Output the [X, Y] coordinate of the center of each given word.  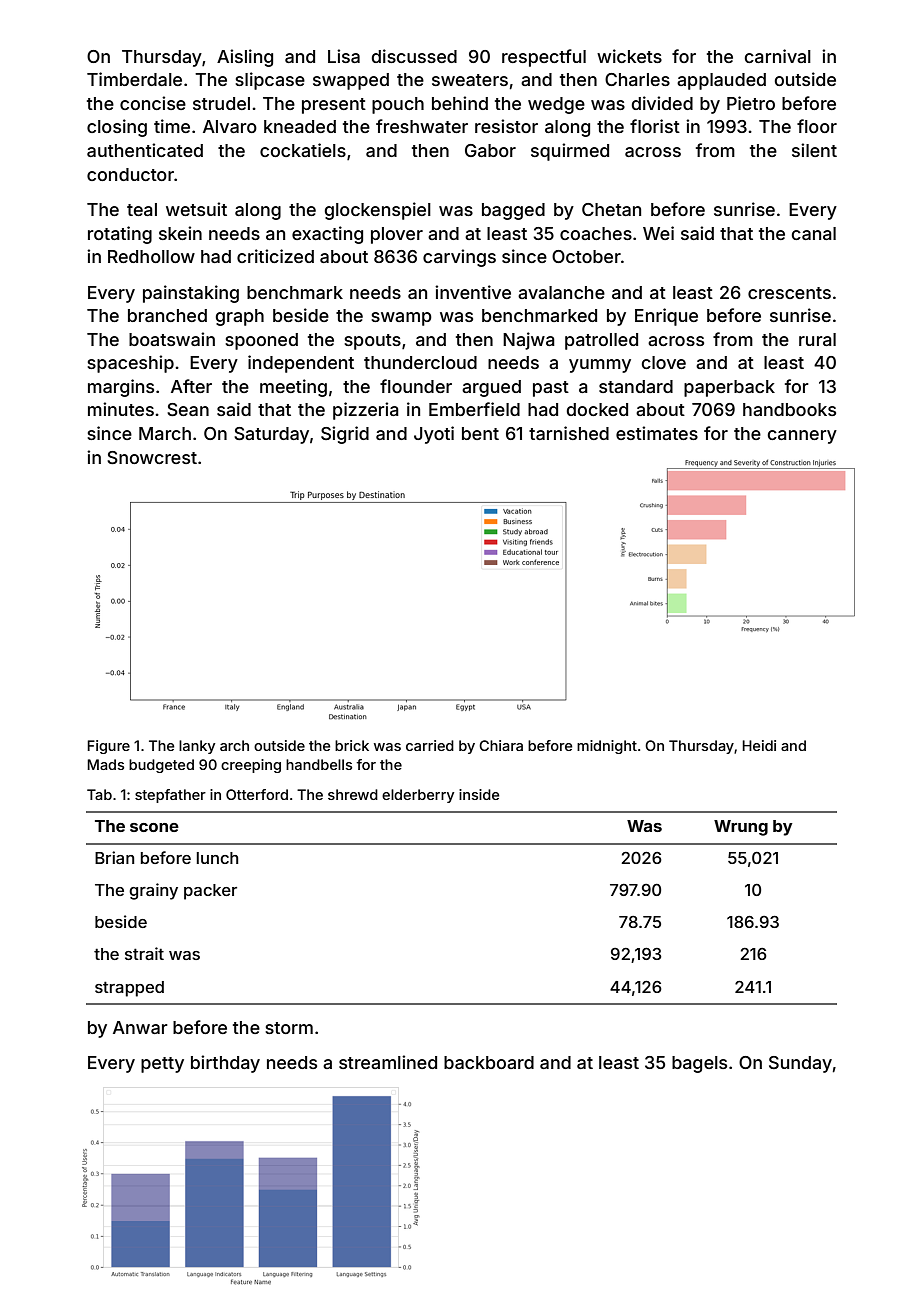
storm [289, 1028]
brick [352, 745]
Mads [105, 764]
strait [144, 953]
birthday [225, 1064]
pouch [398, 105]
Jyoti [434, 435]
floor [817, 126]
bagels [699, 1064]
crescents [789, 293]
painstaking [191, 294]
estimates [657, 433]
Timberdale [134, 79]
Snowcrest [152, 457]
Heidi [759, 745]
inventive [473, 292]
